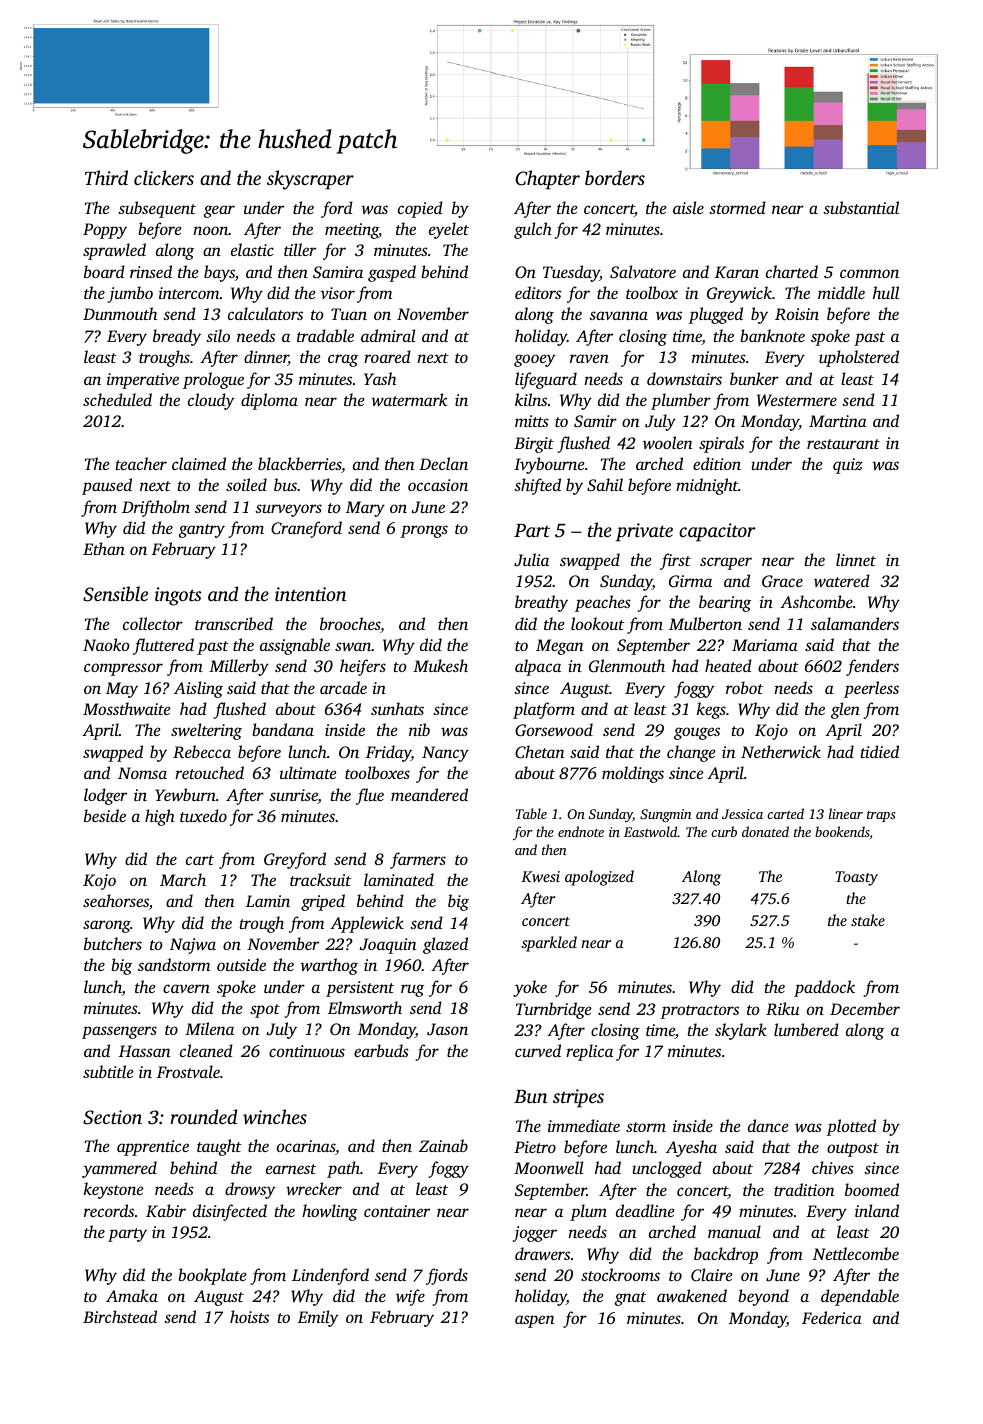 The image size is (983, 1424). Describe the element at coordinates (853, 1150) in the screenshot. I see `outpost` at that location.
